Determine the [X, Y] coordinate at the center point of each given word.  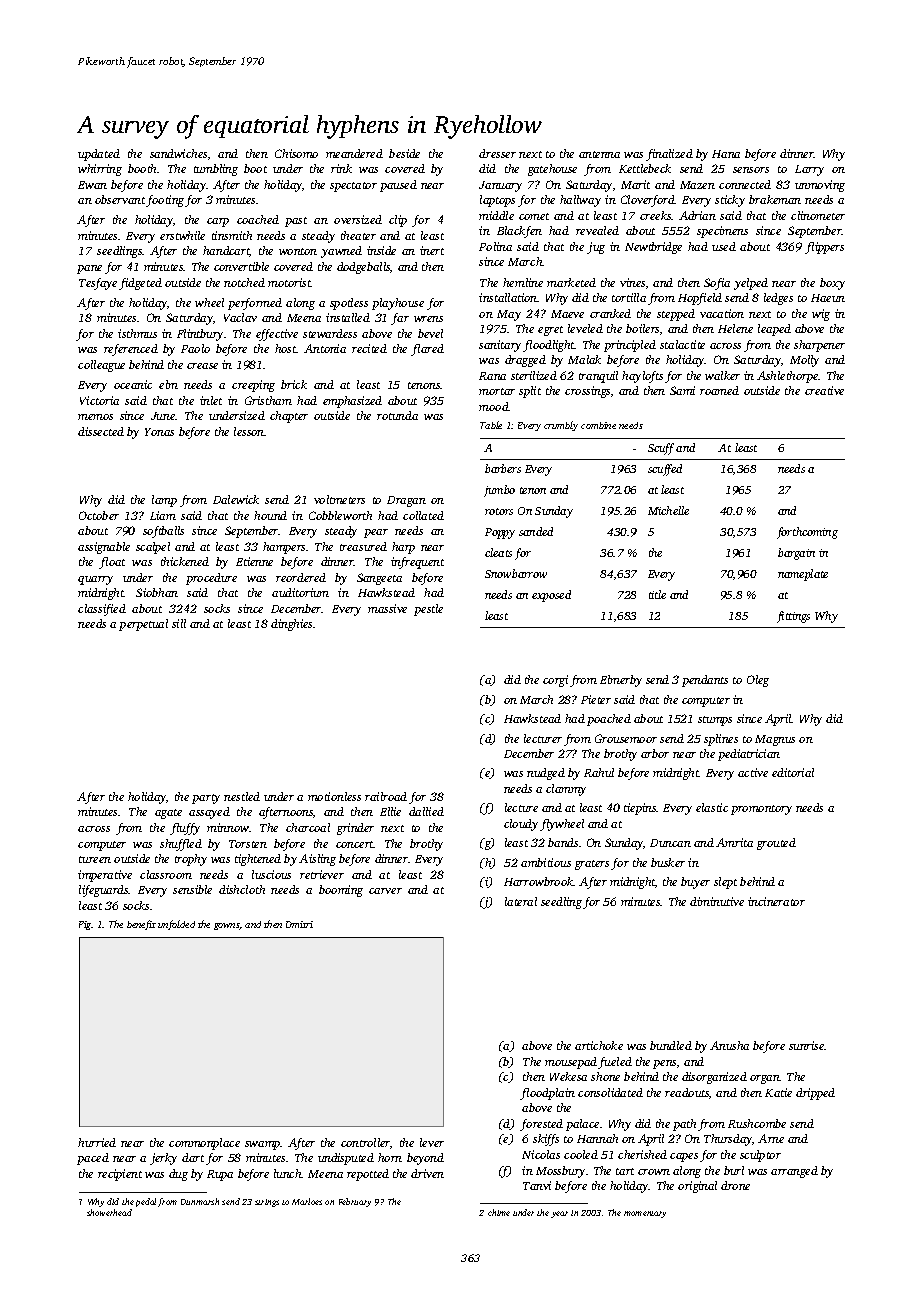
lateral [521, 901]
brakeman [775, 199]
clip [398, 221]
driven [427, 1173]
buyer [695, 883]
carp [218, 222]
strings [267, 1203]
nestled [242, 796]
